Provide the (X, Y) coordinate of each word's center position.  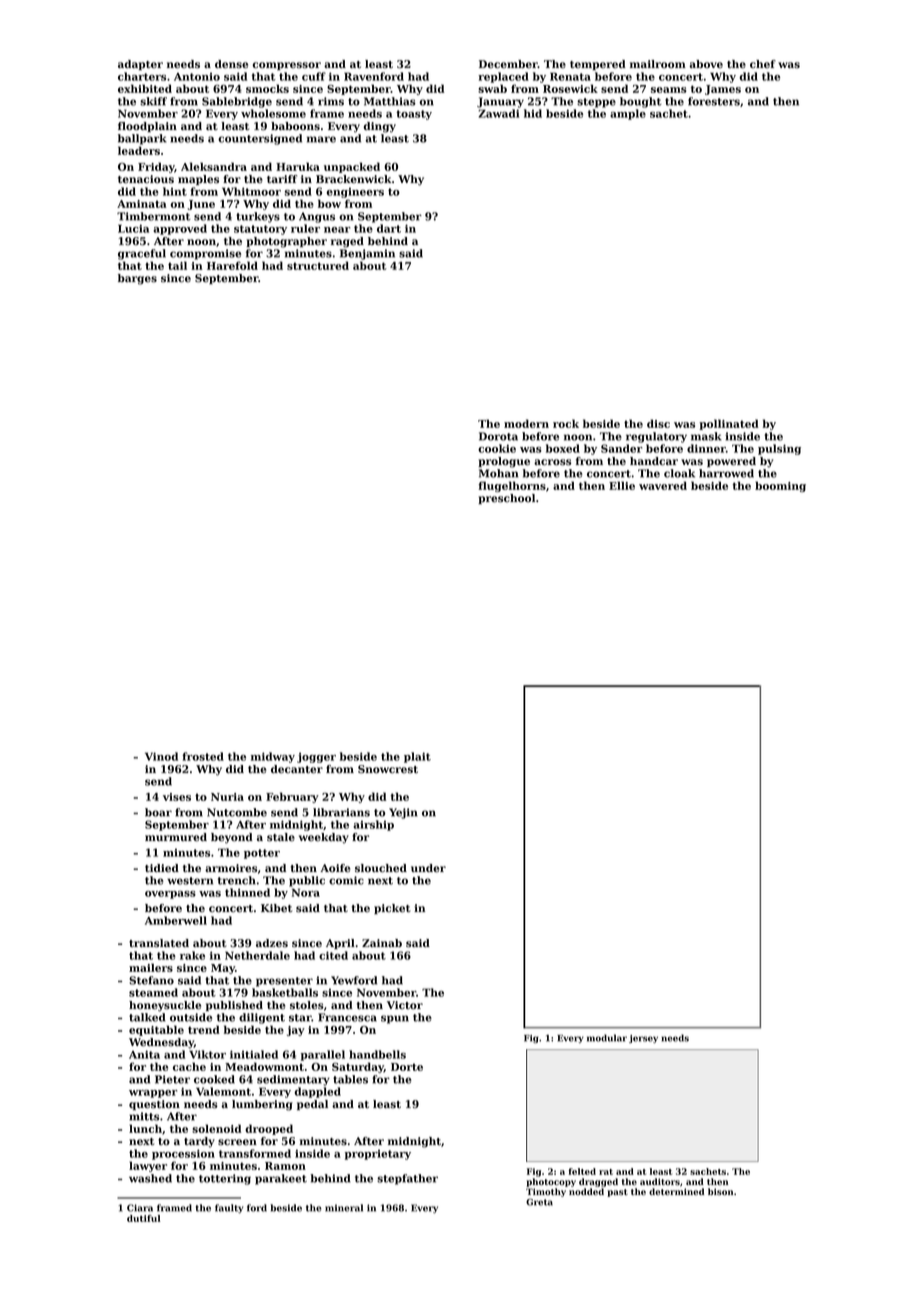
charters (142, 76)
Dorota (498, 436)
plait (417, 757)
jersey (643, 1039)
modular (607, 1038)
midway (273, 757)
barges (137, 279)
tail (177, 265)
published (234, 1006)
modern (526, 423)
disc (658, 423)
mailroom (658, 64)
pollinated (729, 424)
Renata (570, 76)
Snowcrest (388, 769)
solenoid (217, 1128)
